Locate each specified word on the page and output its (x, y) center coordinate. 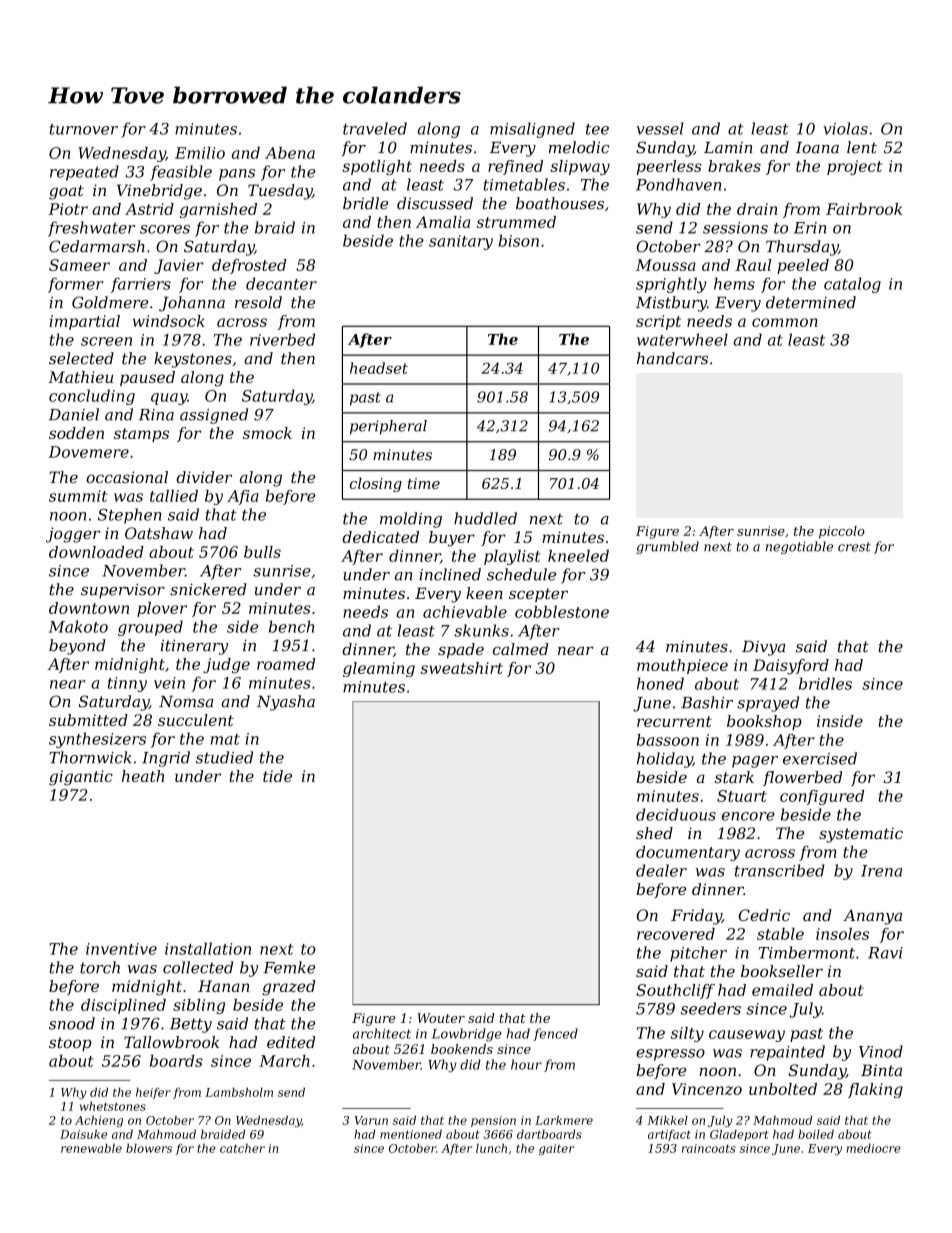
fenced (555, 1034)
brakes (734, 166)
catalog (852, 285)
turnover (84, 129)
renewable (91, 1148)
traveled (375, 128)
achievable (465, 612)
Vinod (881, 1051)
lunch (491, 1148)
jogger (73, 535)
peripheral (388, 427)
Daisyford (791, 667)
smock (267, 433)
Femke (289, 967)
